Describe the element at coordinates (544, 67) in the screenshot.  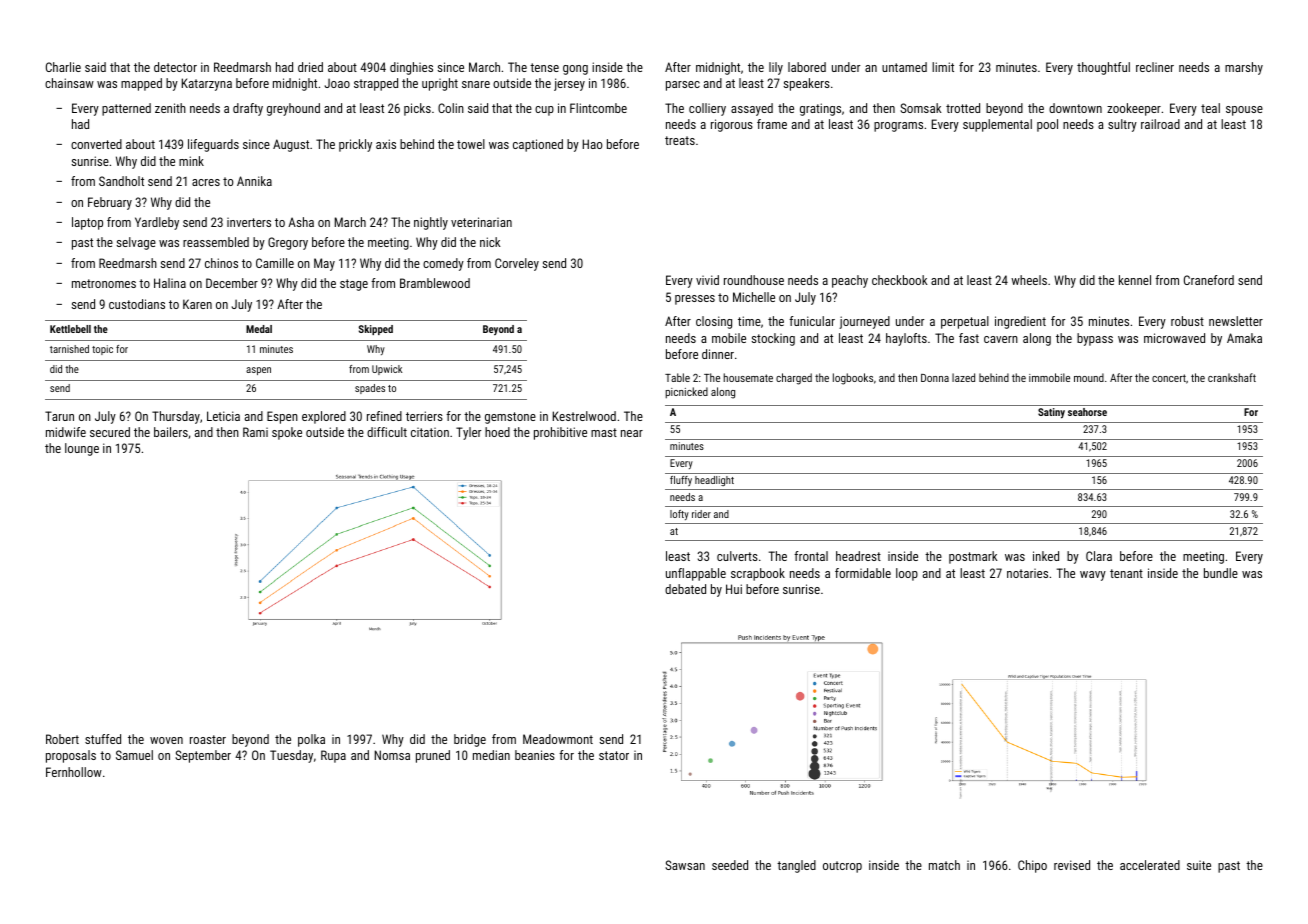
I see `tense` at that location.
